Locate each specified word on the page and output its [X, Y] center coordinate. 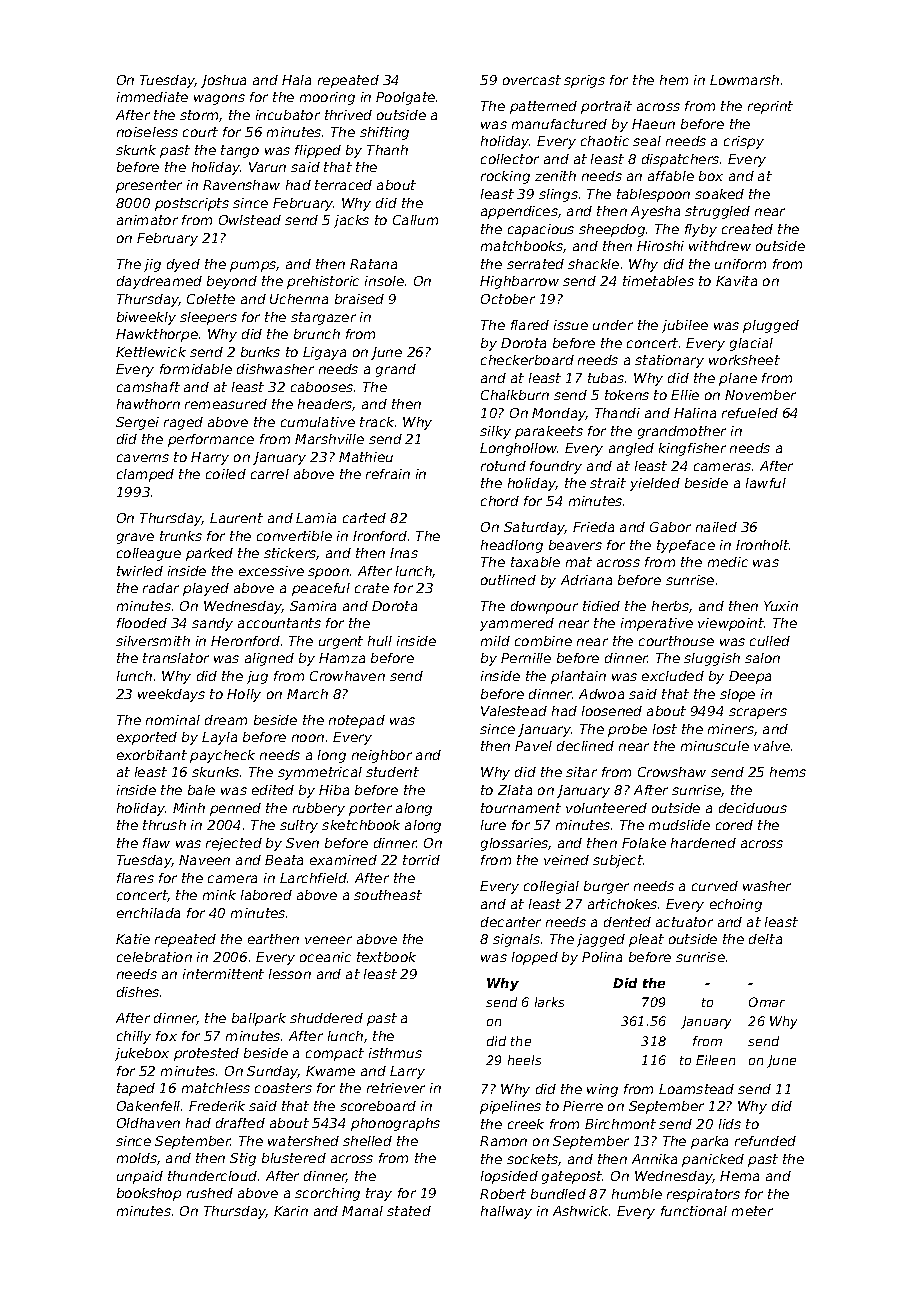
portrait [606, 107]
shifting [384, 133]
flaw [156, 843]
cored [734, 825]
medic [728, 562]
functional [694, 1211]
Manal [362, 1211]
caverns [143, 458]
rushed [210, 1193]
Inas [404, 553]
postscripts [192, 204]
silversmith [153, 641]
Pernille [526, 658]
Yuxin [781, 606]
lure [493, 825]
